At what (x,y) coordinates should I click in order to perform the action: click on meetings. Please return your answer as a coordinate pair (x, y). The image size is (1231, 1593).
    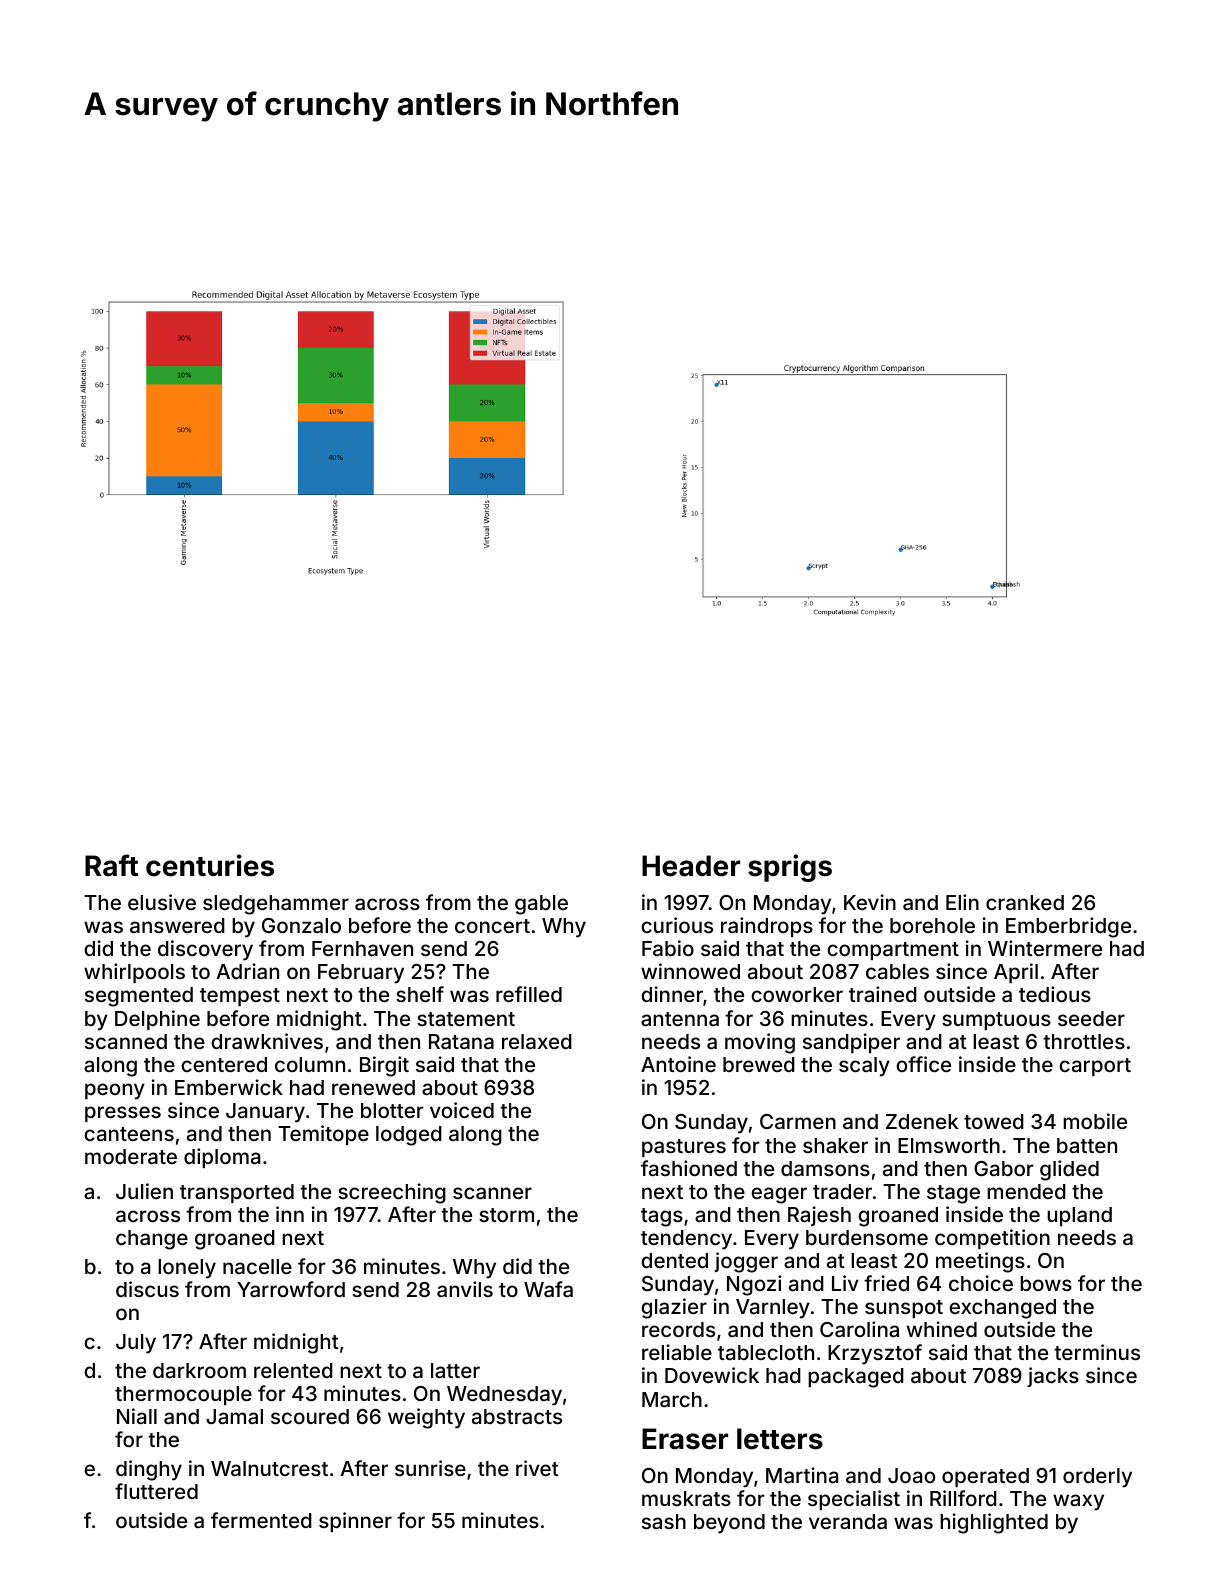
    Looking at the image, I should click on (980, 1262).
